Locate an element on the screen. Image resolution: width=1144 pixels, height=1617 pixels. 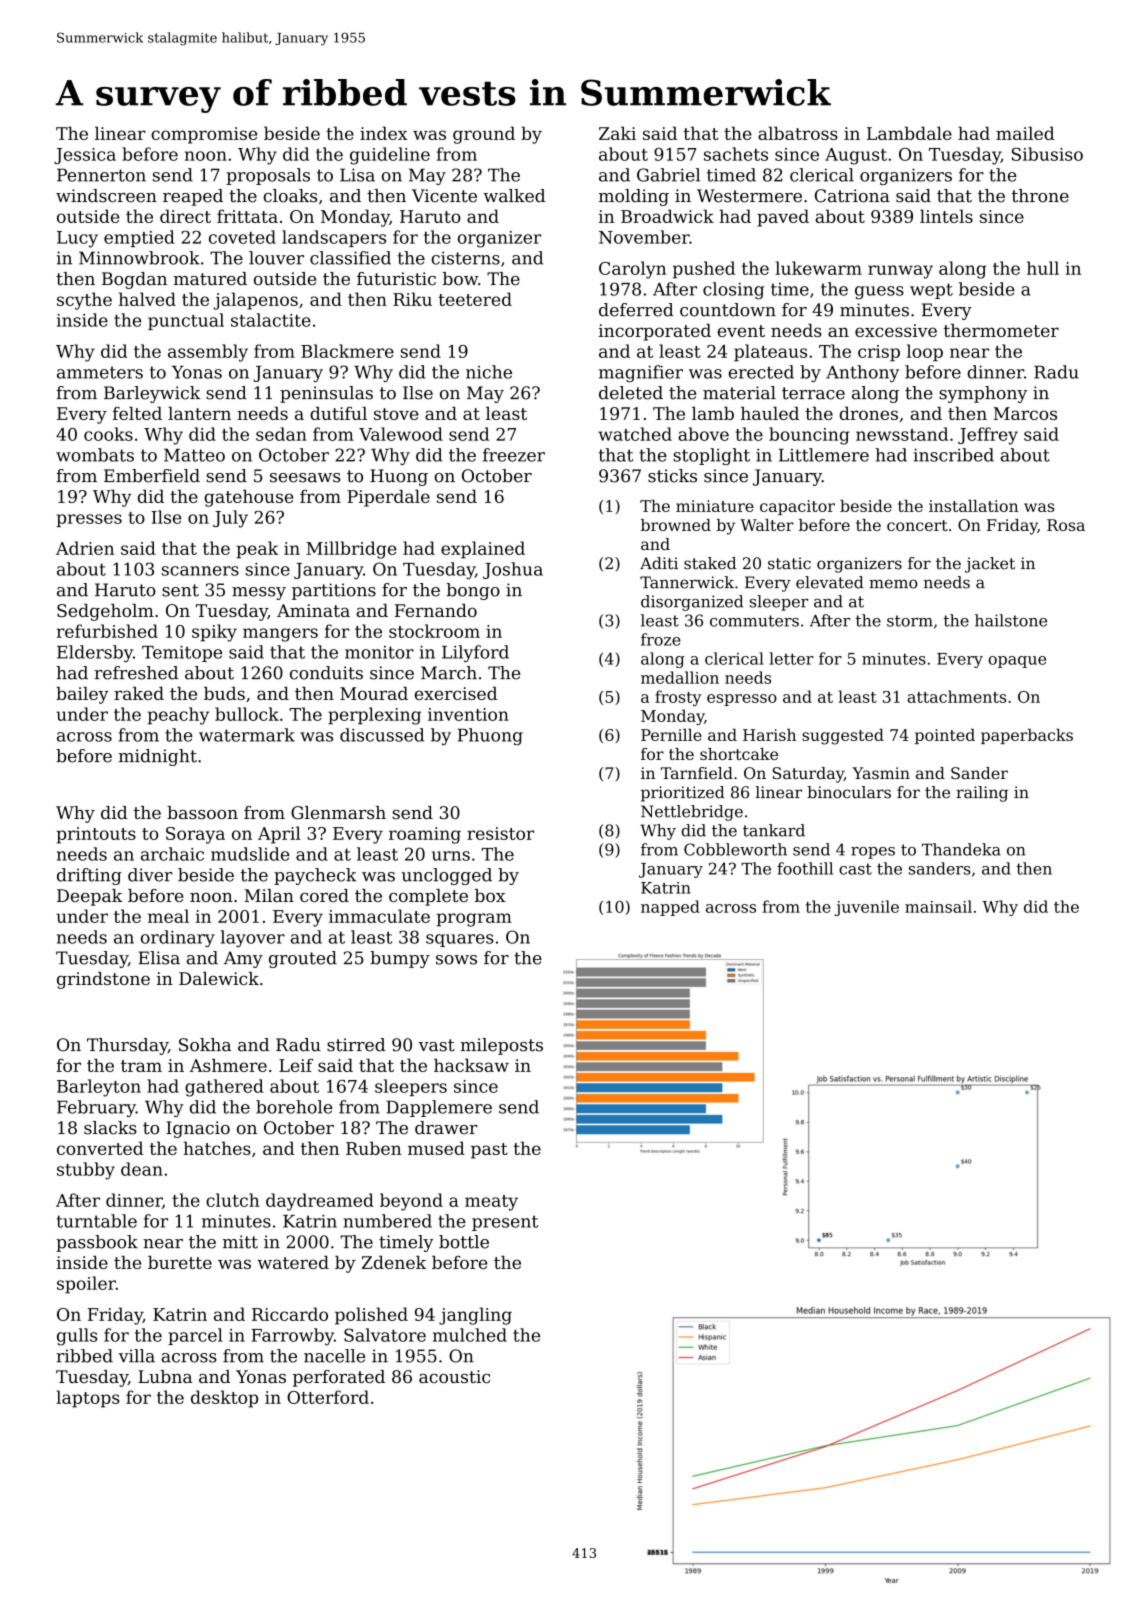
daydreamed is located at coordinates (320, 1202).
